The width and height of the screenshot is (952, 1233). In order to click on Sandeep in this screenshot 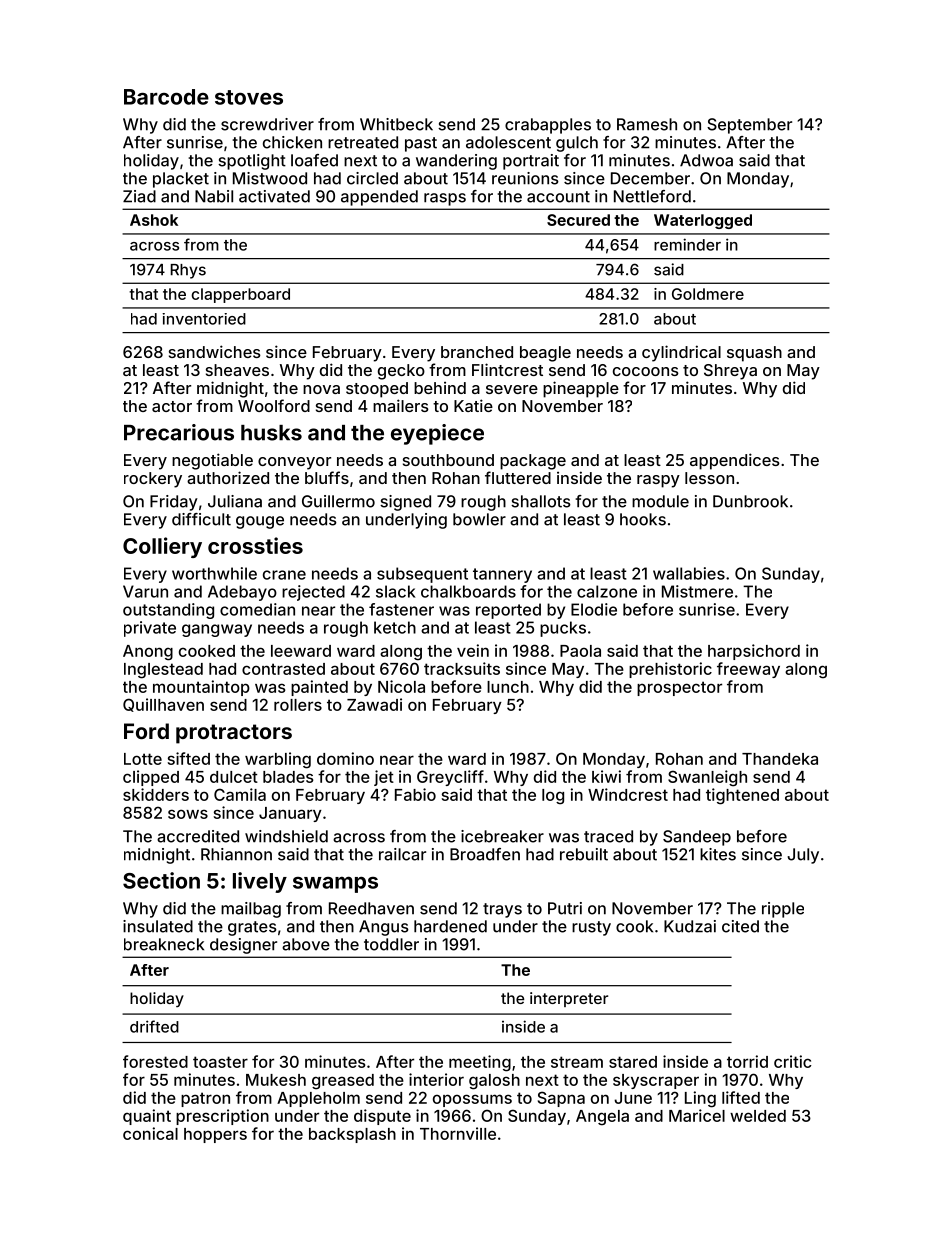, I will do `click(697, 838)`.
